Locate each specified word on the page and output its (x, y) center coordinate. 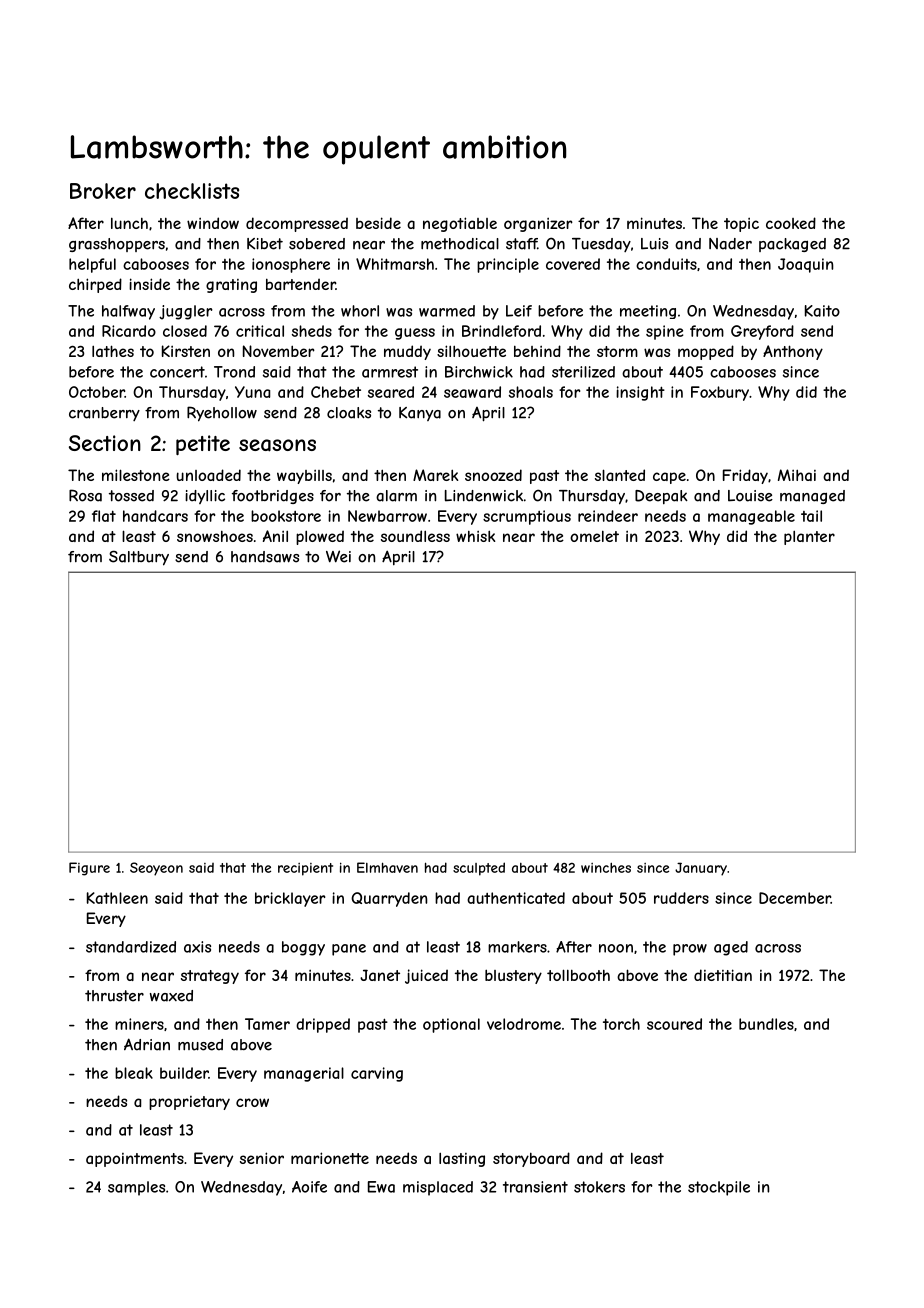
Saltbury (139, 558)
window (213, 223)
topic (741, 224)
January (701, 869)
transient (535, 1187)
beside (378, 223)
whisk (475, 536)
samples (136, 1188)
